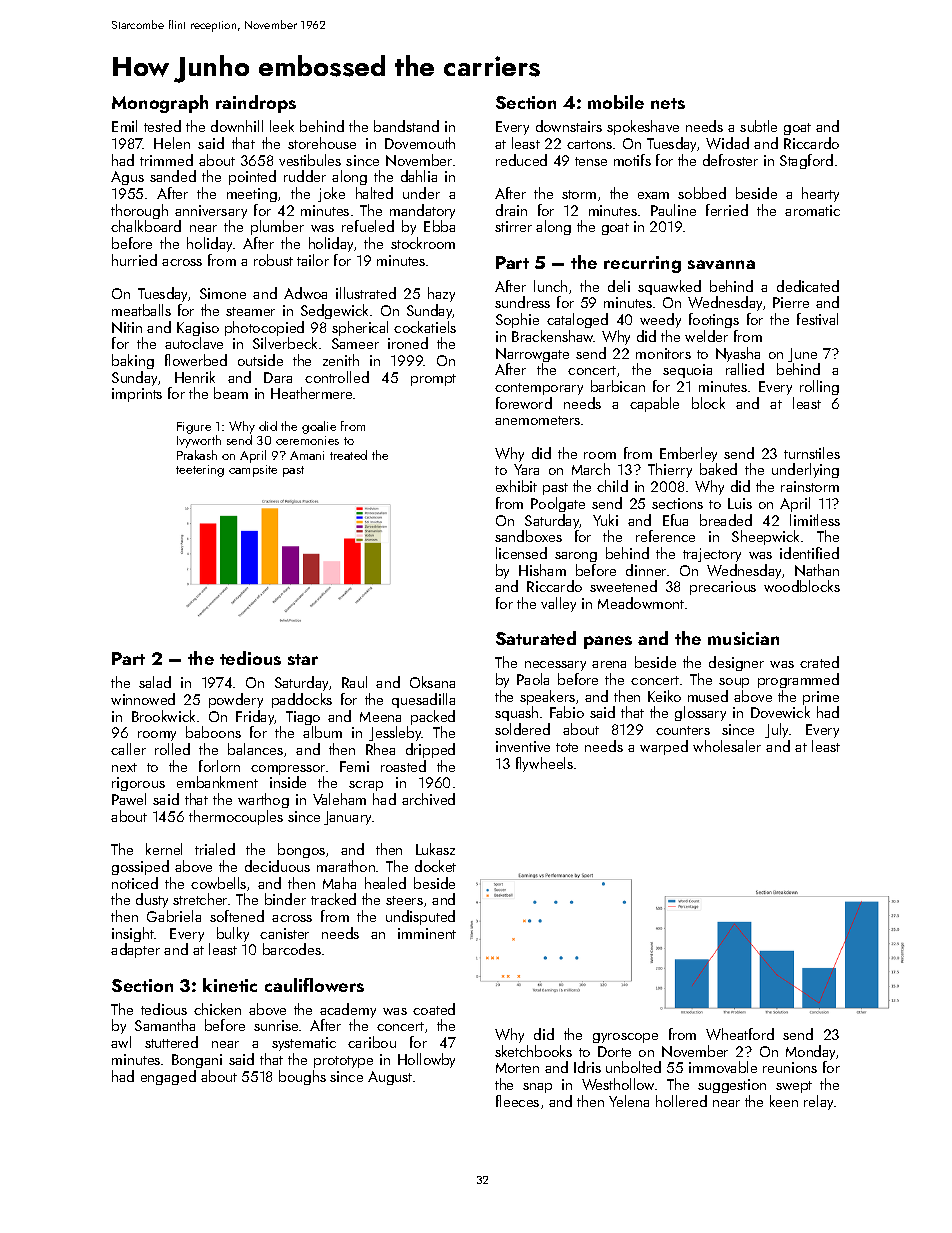  What do you see at coordinates (740, 1034) in the image?
I see `Wheatford` at bounding box center [740, 1034].
